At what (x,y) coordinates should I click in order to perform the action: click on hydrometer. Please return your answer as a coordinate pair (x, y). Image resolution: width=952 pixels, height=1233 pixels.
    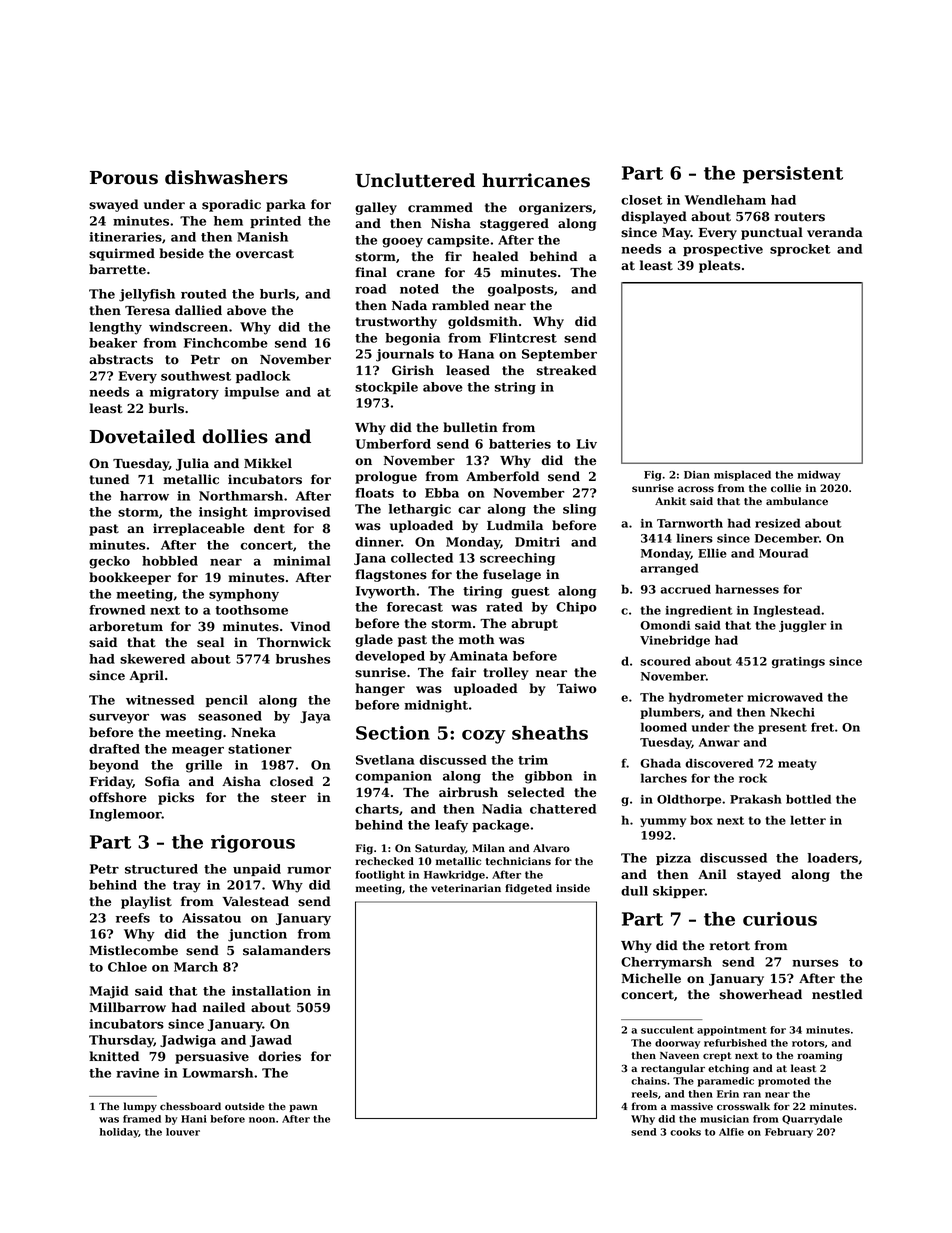
    Looking at the image, I should click on (706, 698).
